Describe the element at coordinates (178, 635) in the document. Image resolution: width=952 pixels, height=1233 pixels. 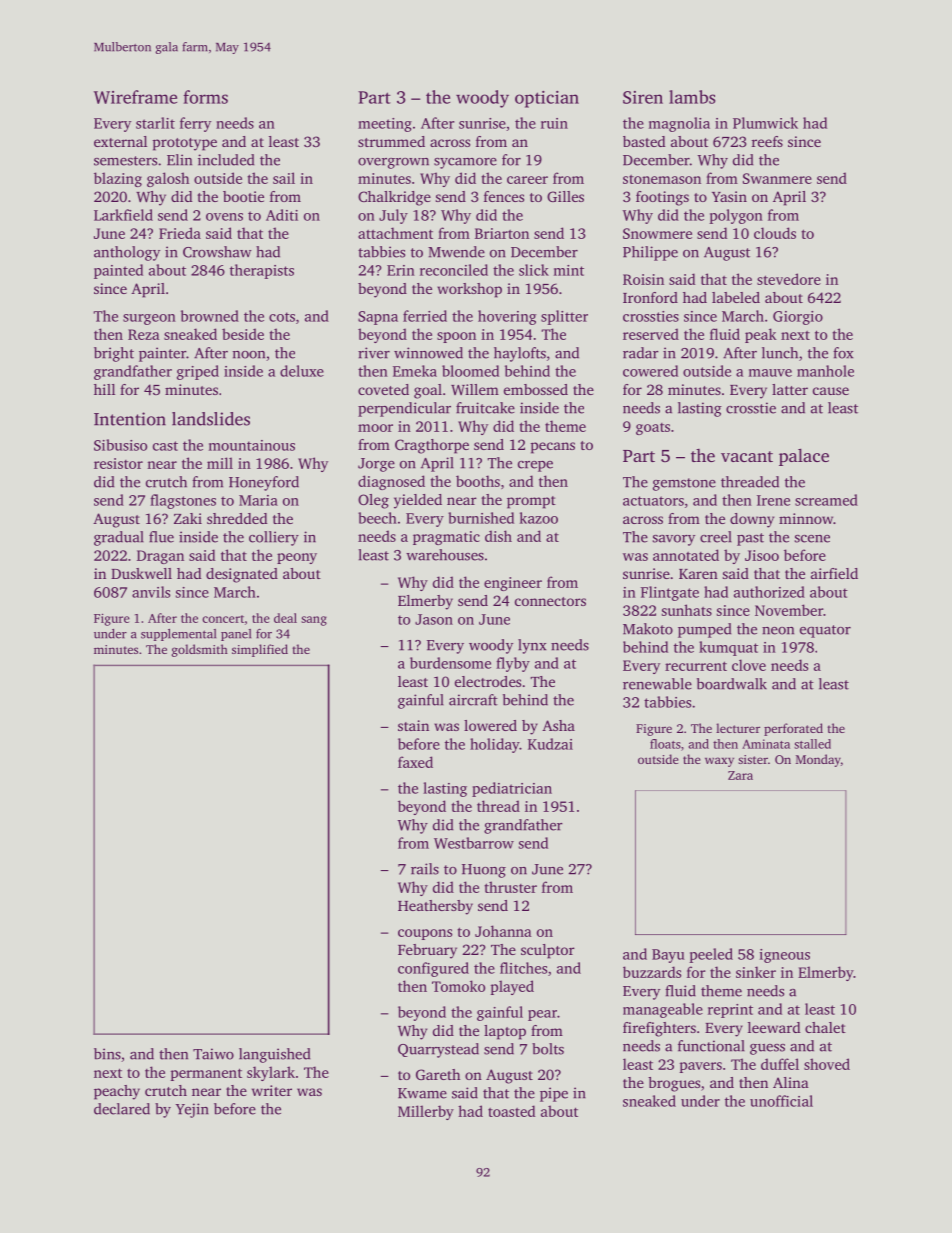
I see `supplemental` at that location.
